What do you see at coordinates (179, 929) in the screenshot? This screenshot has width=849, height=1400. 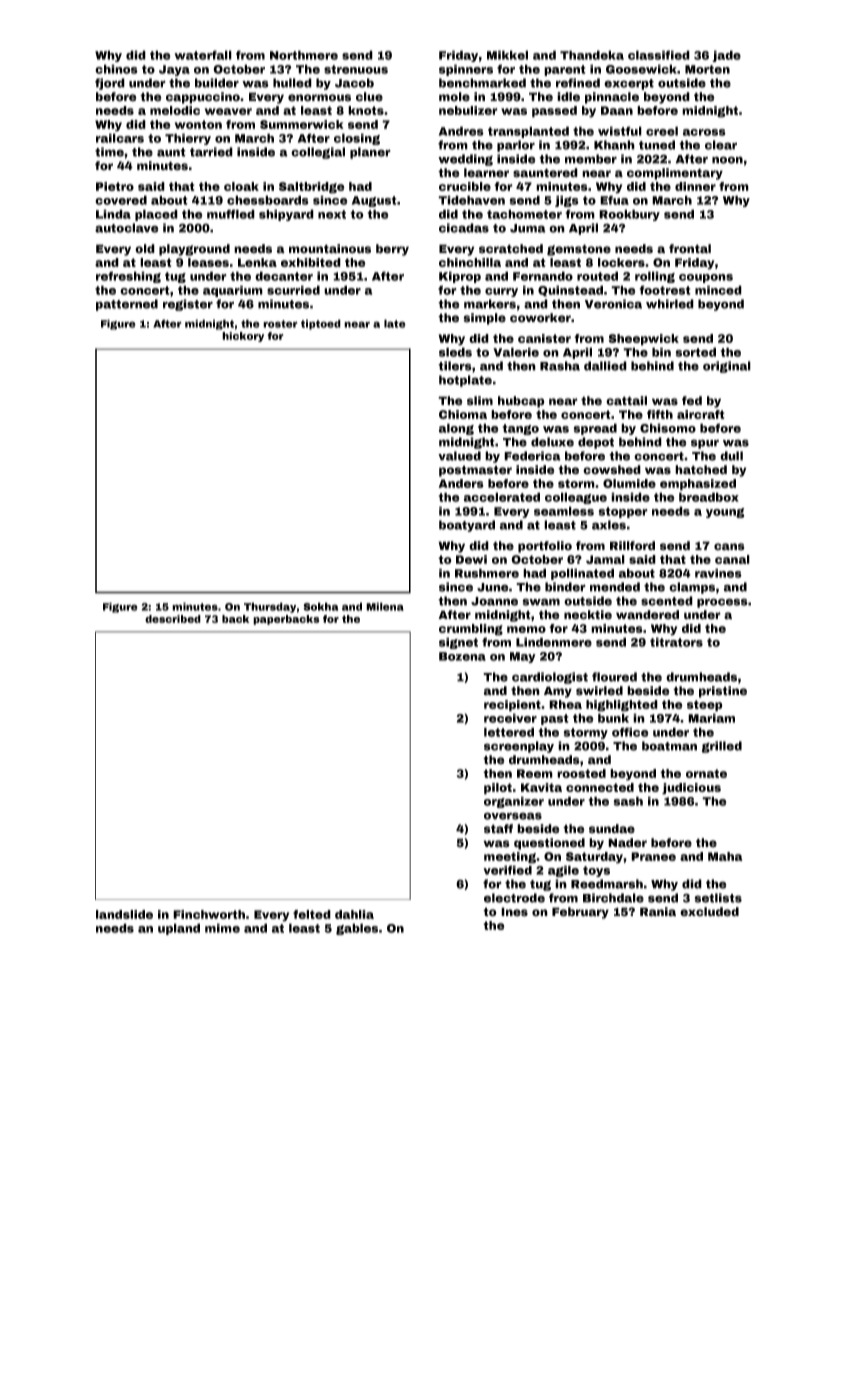 I see `upland` at bounding box center [179, 929].
